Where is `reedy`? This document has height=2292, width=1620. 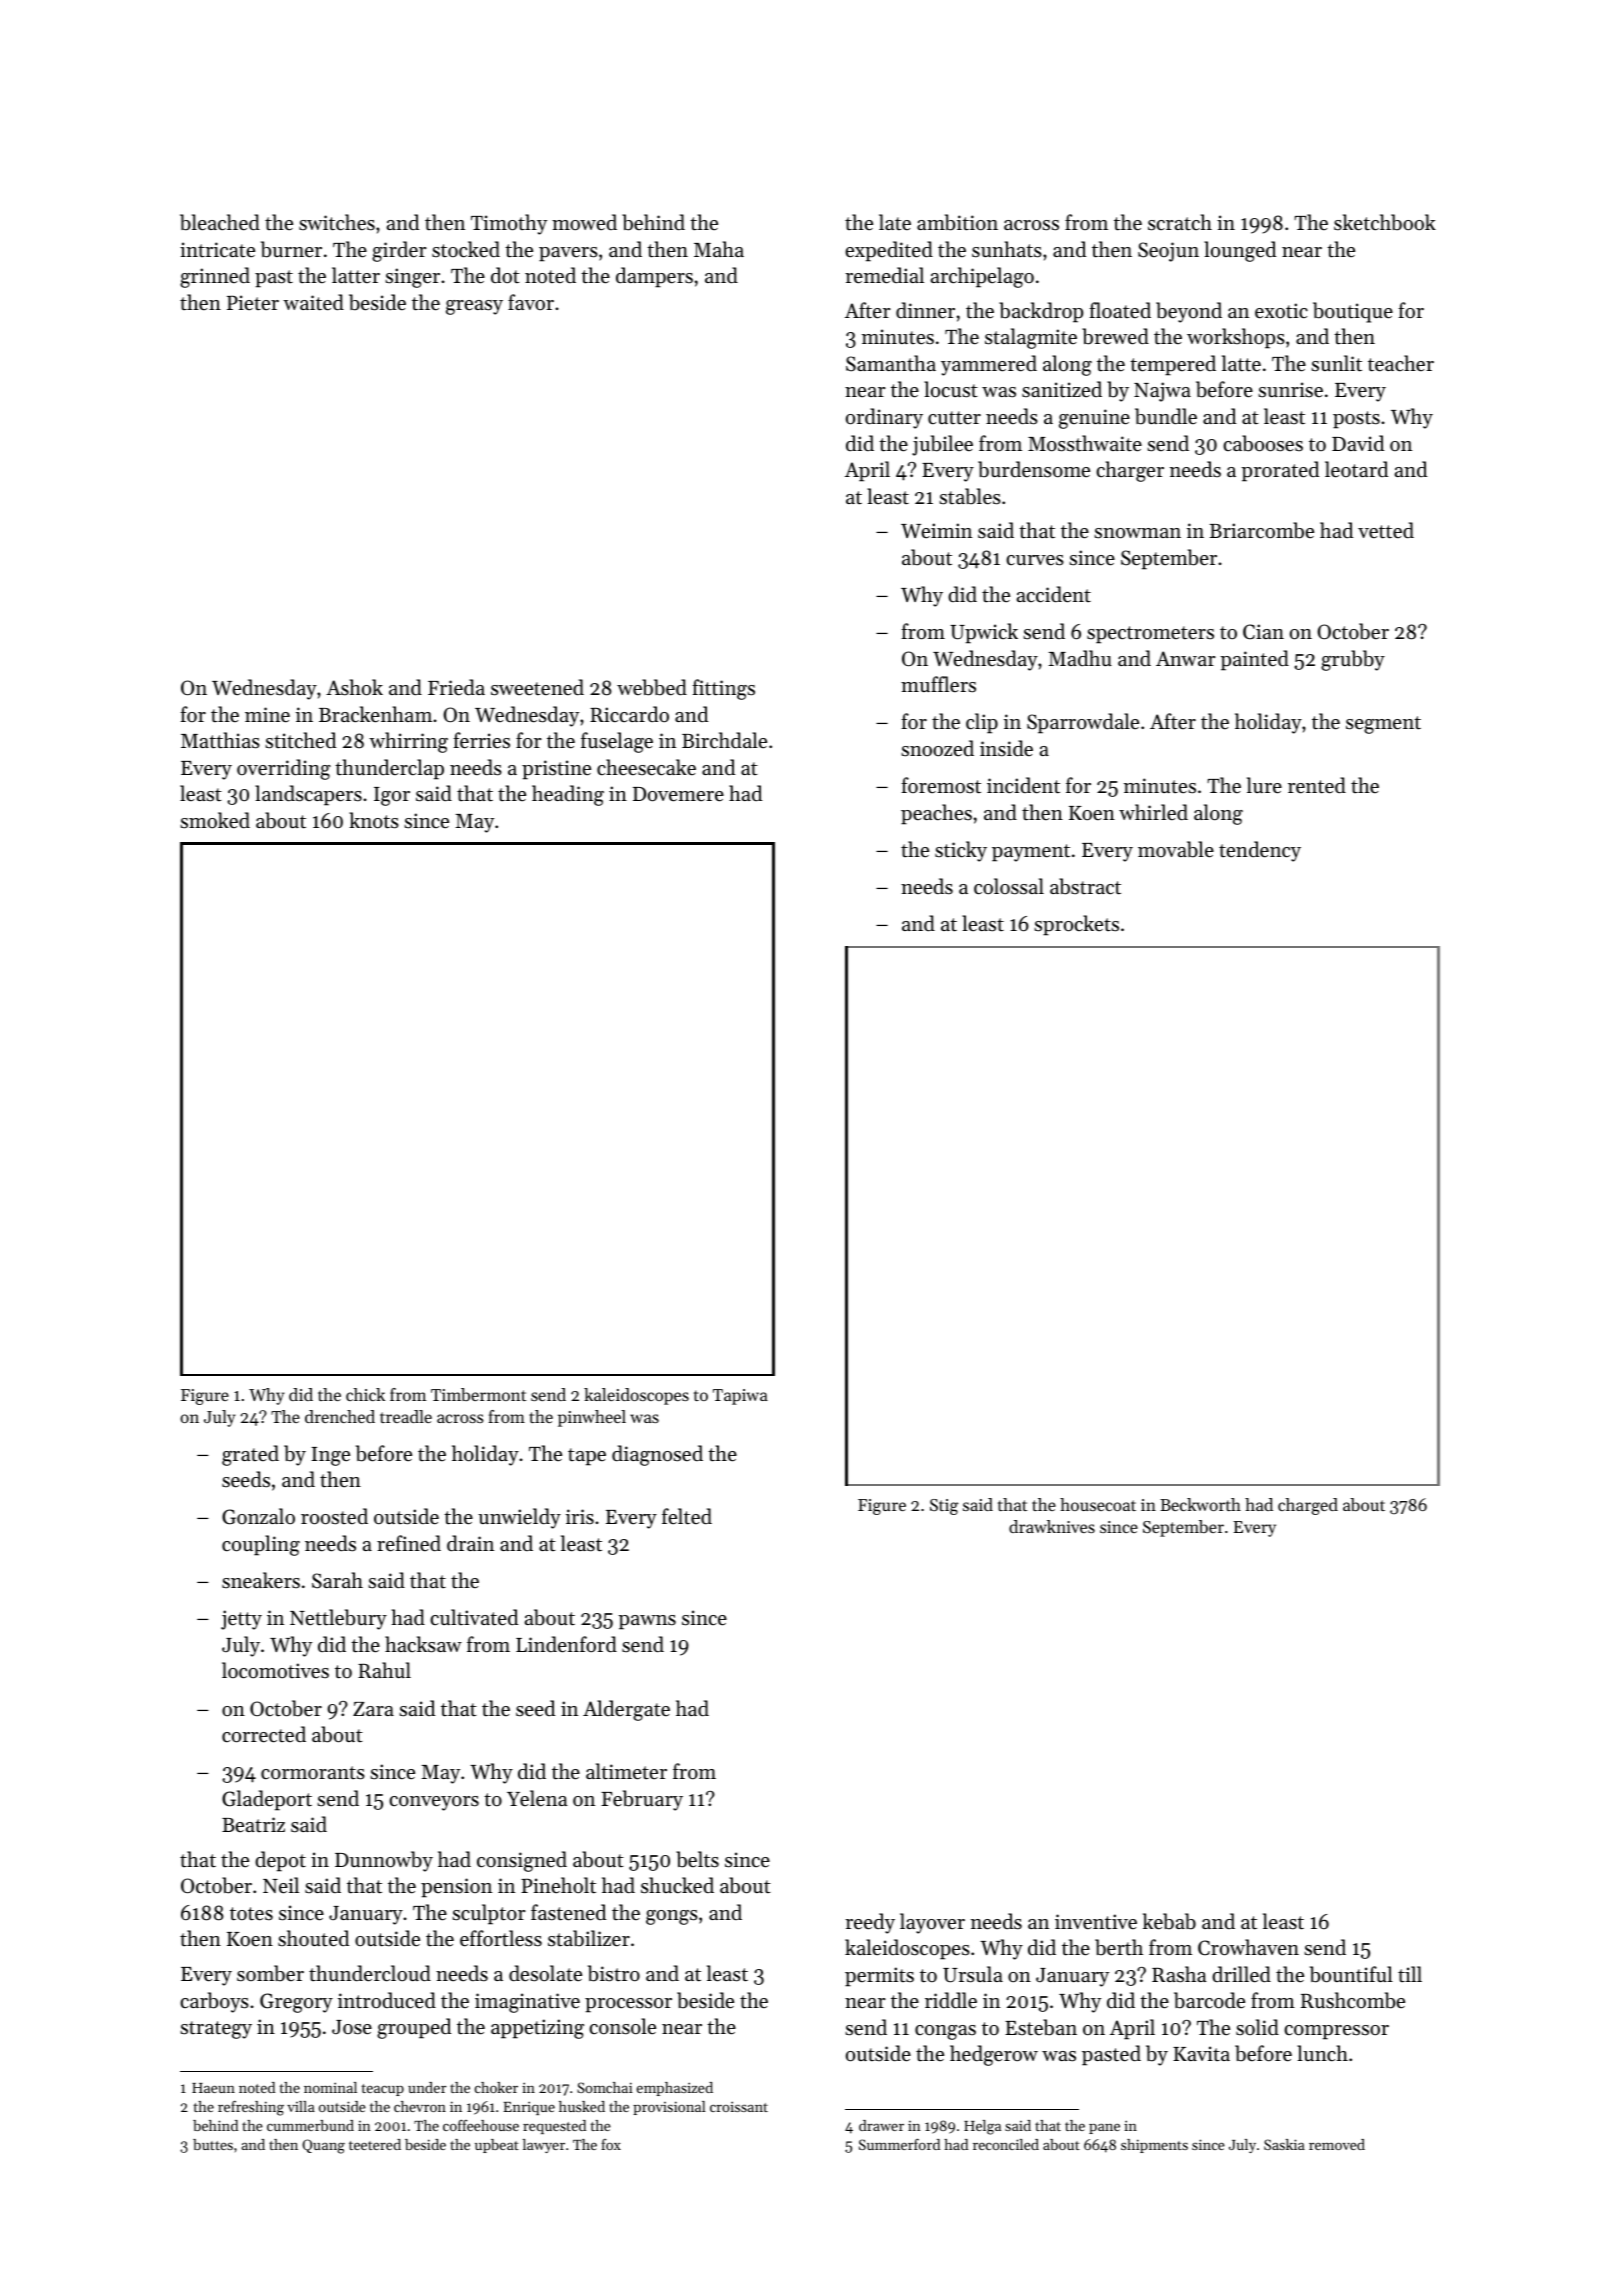 reedy is located at coordinates (870, 1923).
